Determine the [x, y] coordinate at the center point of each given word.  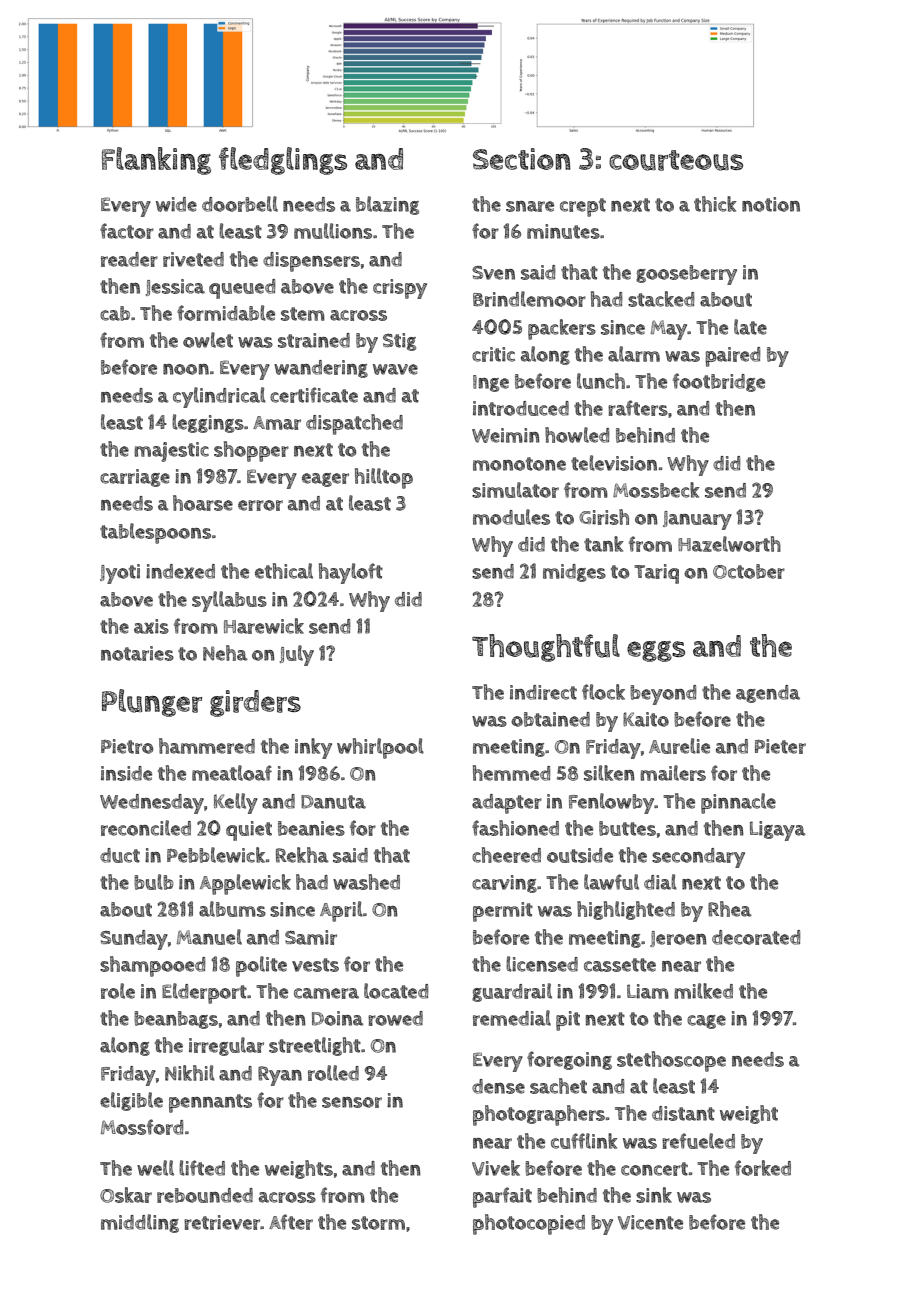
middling [140, 1223]
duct [120, 855]
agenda [768, 694]
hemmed [511, 773]
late [750, 327]
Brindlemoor [529, 299]
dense [498, 1086]
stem [303, 314]
